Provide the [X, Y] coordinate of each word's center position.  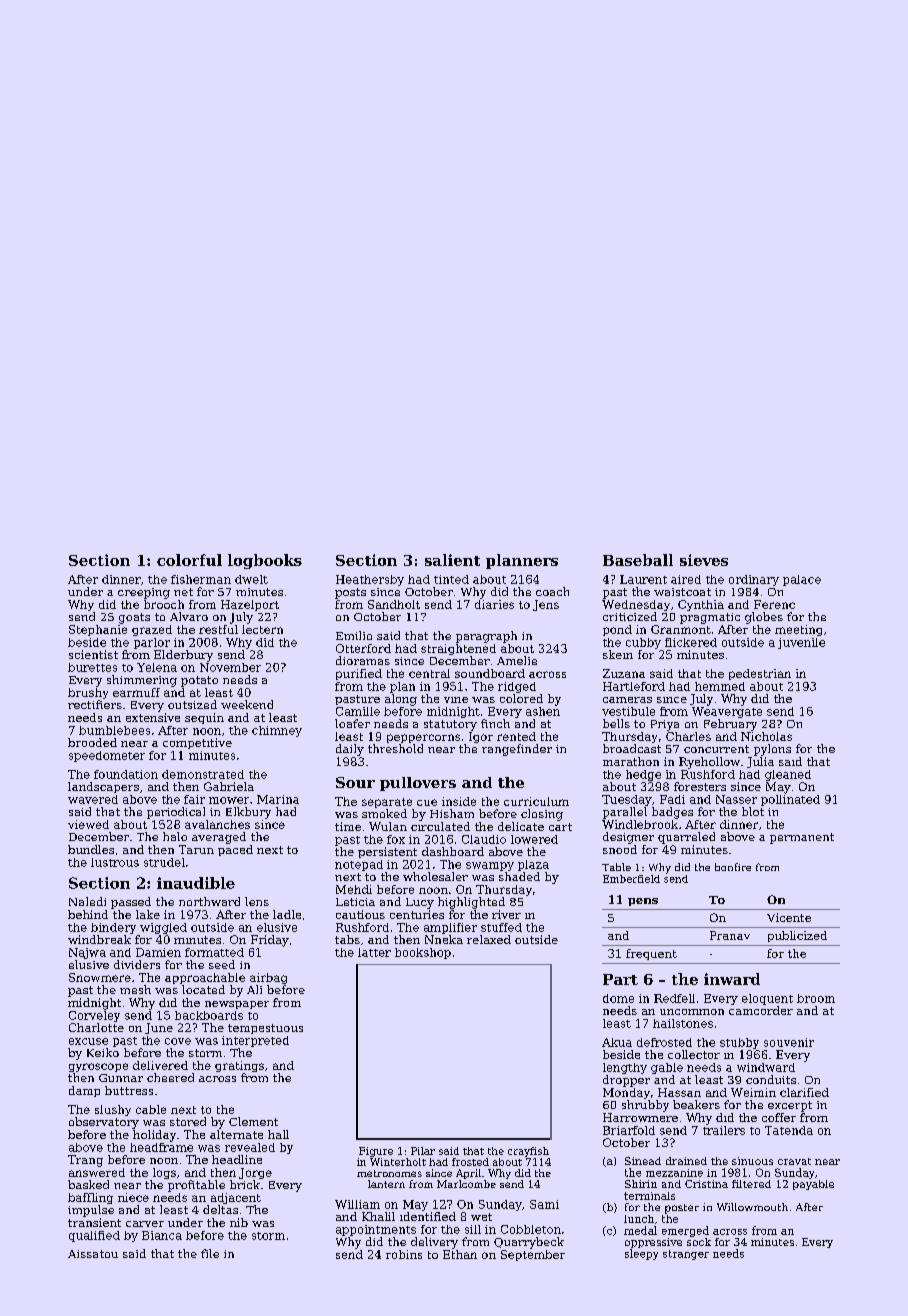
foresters [700, 786]
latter [374, 952]
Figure [376, 1152]
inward [732, 979]
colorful [189, 560]
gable [667, 1068]
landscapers [103, 787]
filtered [751, 1184]
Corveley [94, 1016]
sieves [704, 560]
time [348, 826]
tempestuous [265, 1029]
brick [245, 1184]
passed [131, 903]
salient [452, 560]
